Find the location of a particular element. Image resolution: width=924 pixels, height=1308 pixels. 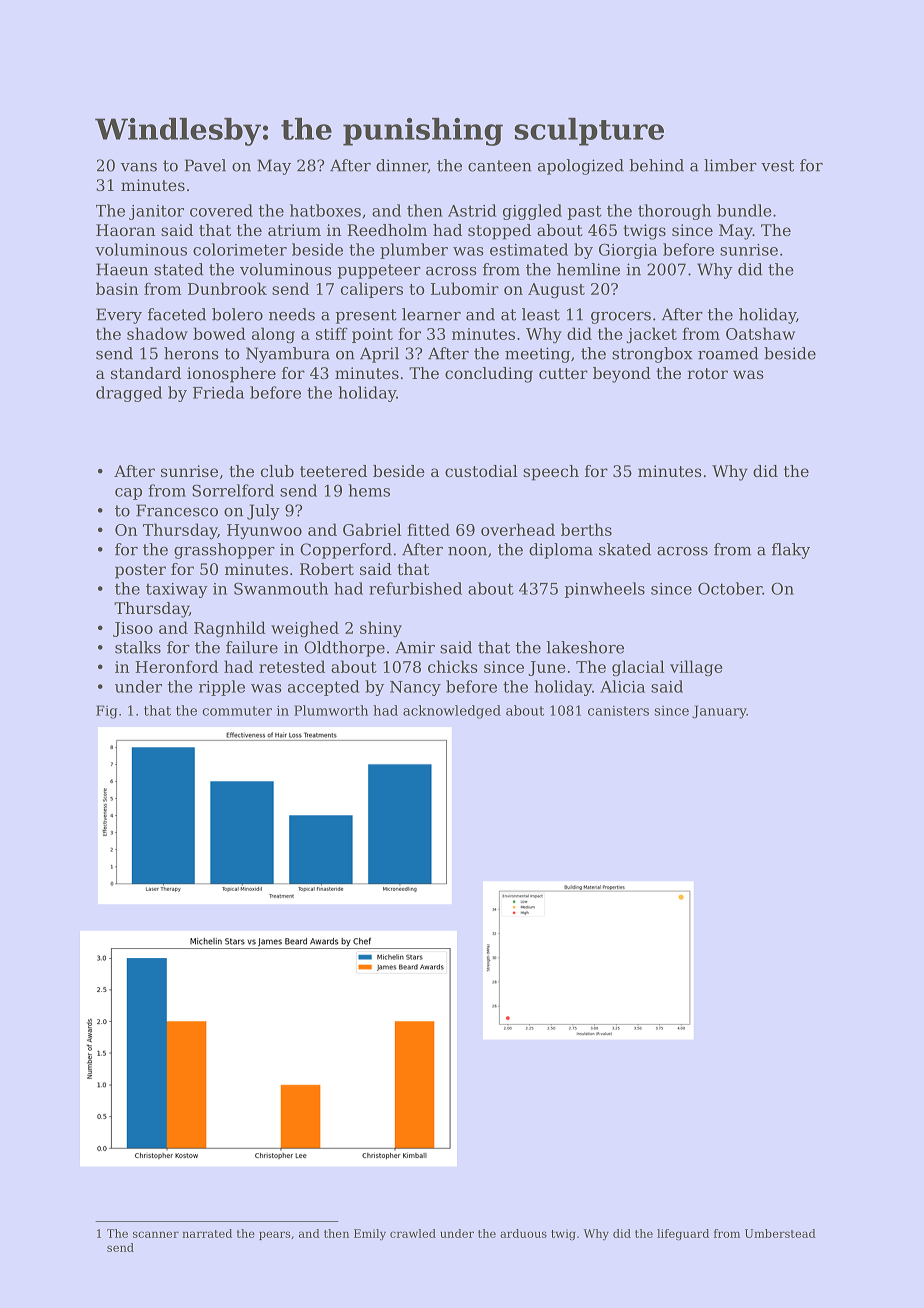

diploma is located at coordinates (561, 551).
